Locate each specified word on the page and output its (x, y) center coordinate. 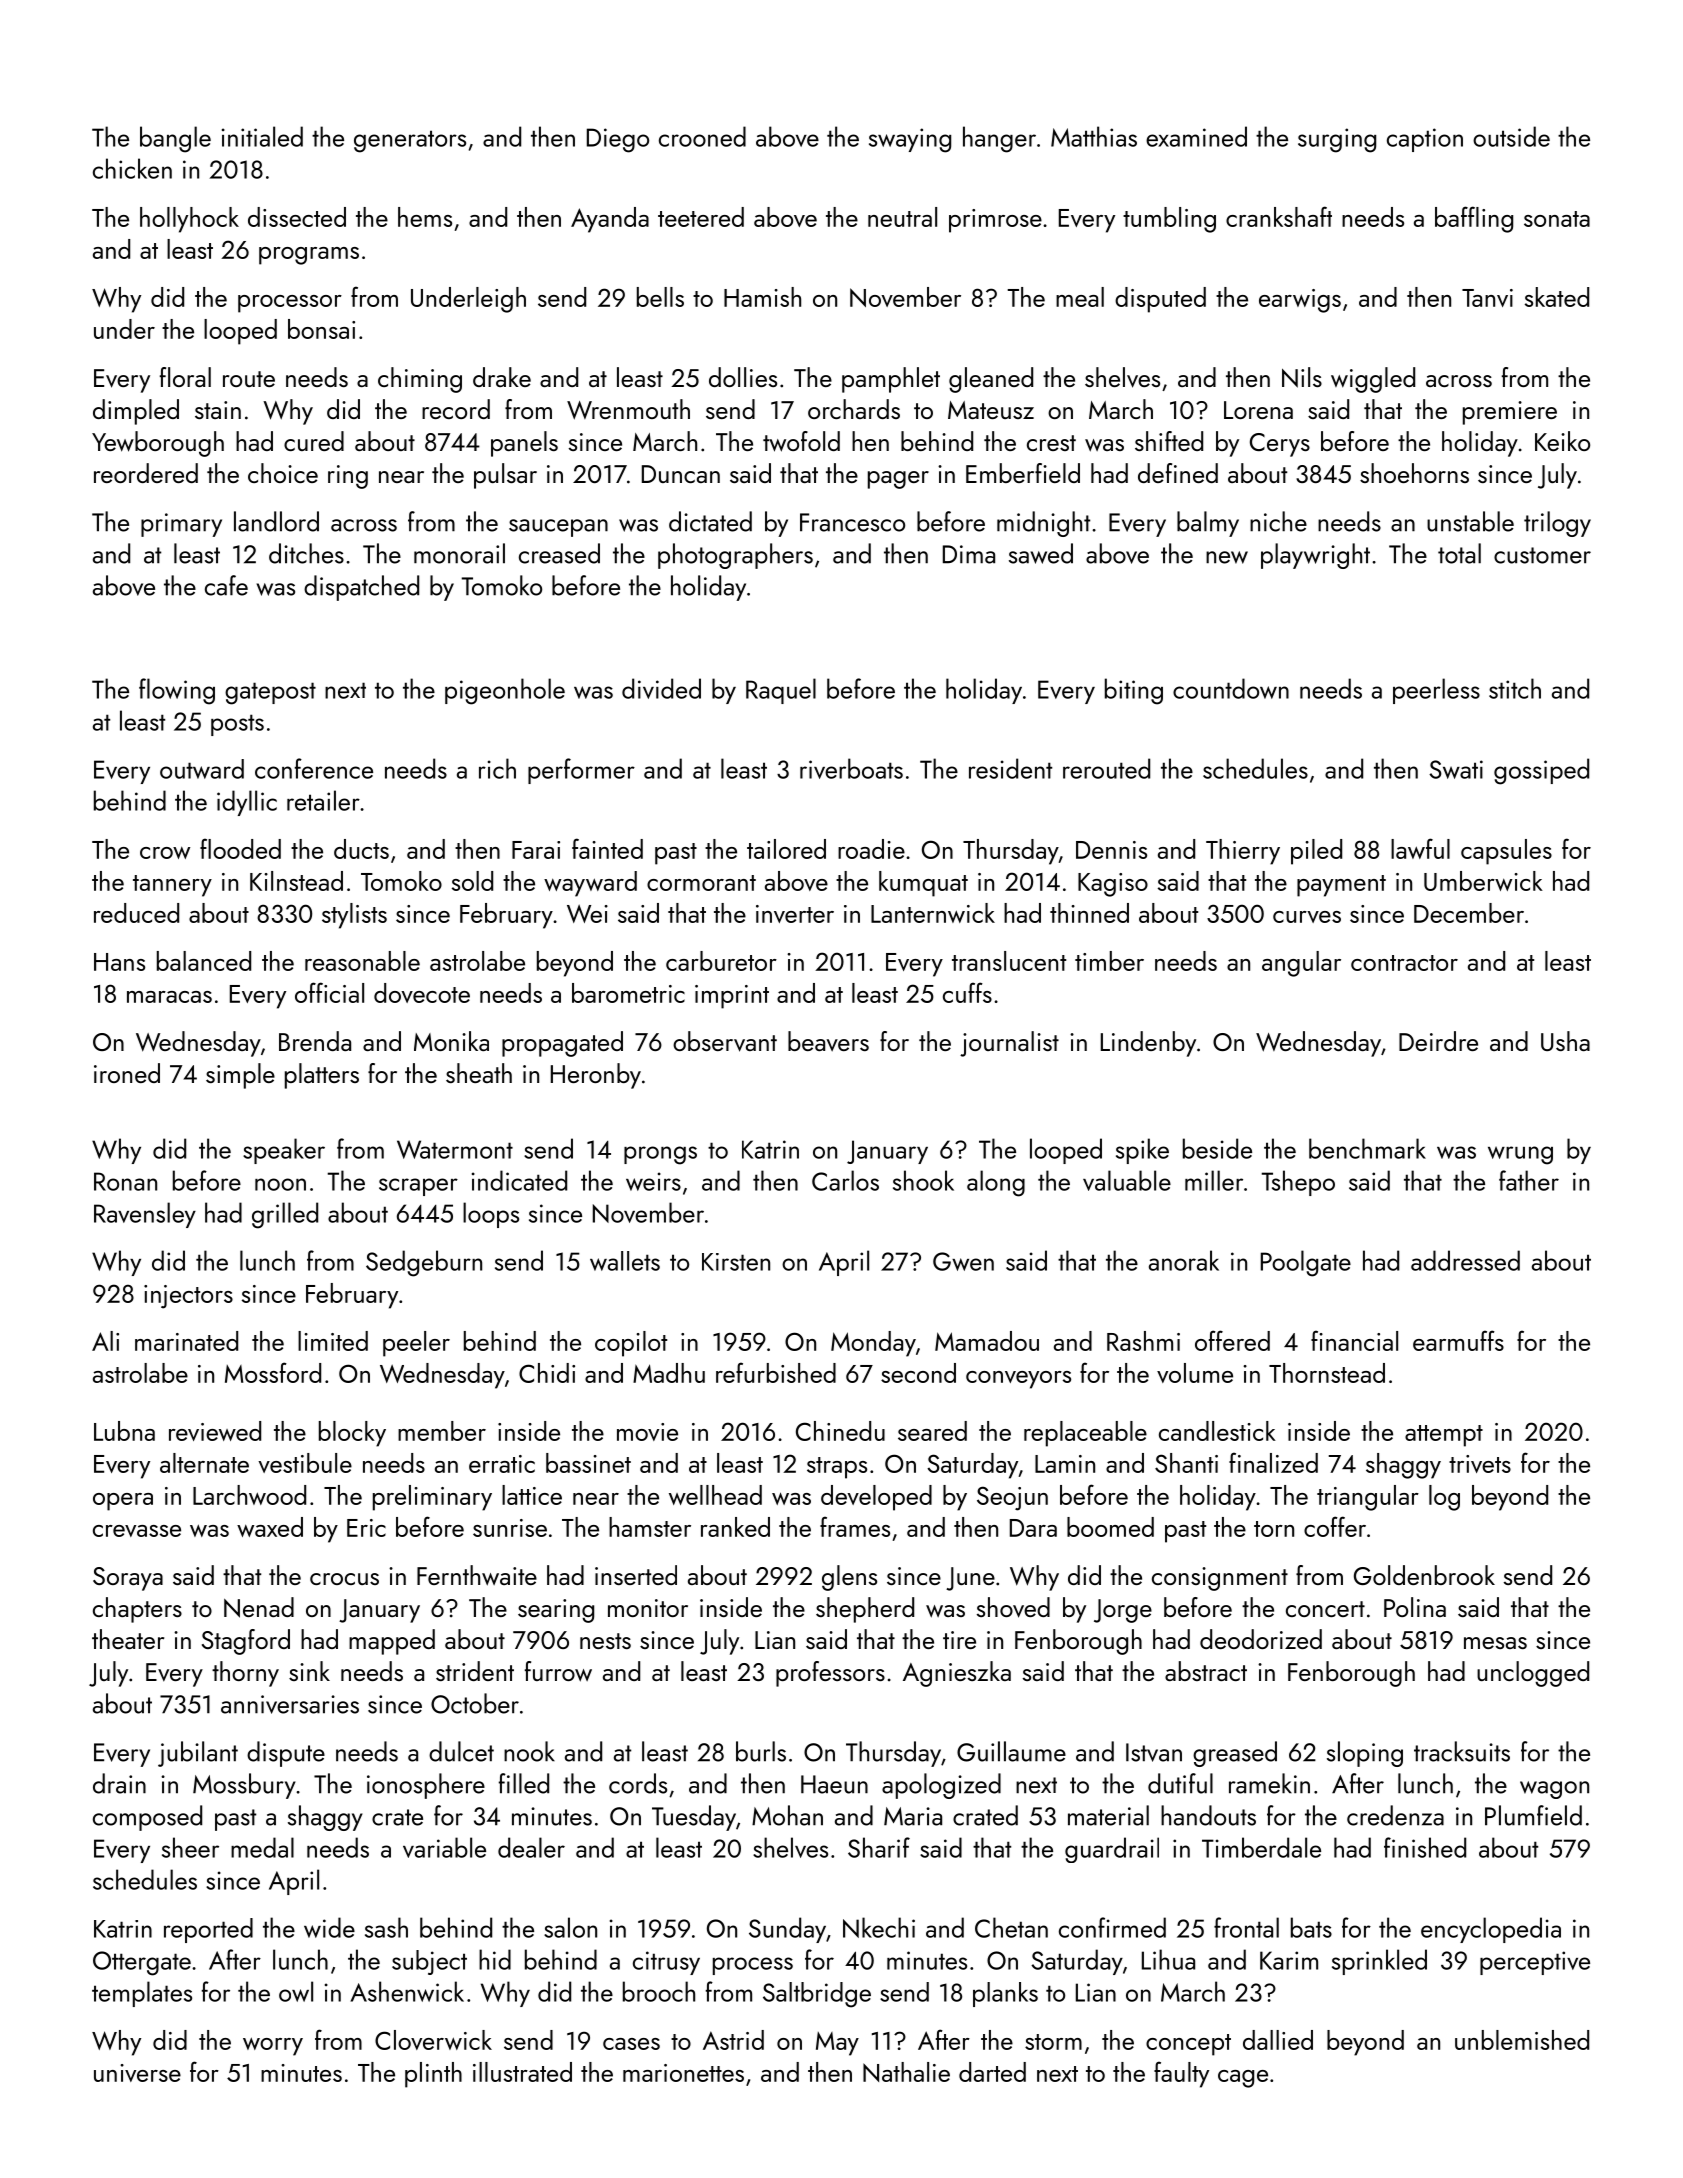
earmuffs (1458, 1340)
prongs (660, 1155)
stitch (1515, 688)
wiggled (1373, 380)
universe (137, 2073)
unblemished (1522, 2040)
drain (119, 1783)
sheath (479, 1073)
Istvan (1154, 1752)
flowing (177, 691)
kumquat (923, 884)
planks (1005, 1994)
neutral (902, 217)
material (1108, 1815)
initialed (262, 136)
